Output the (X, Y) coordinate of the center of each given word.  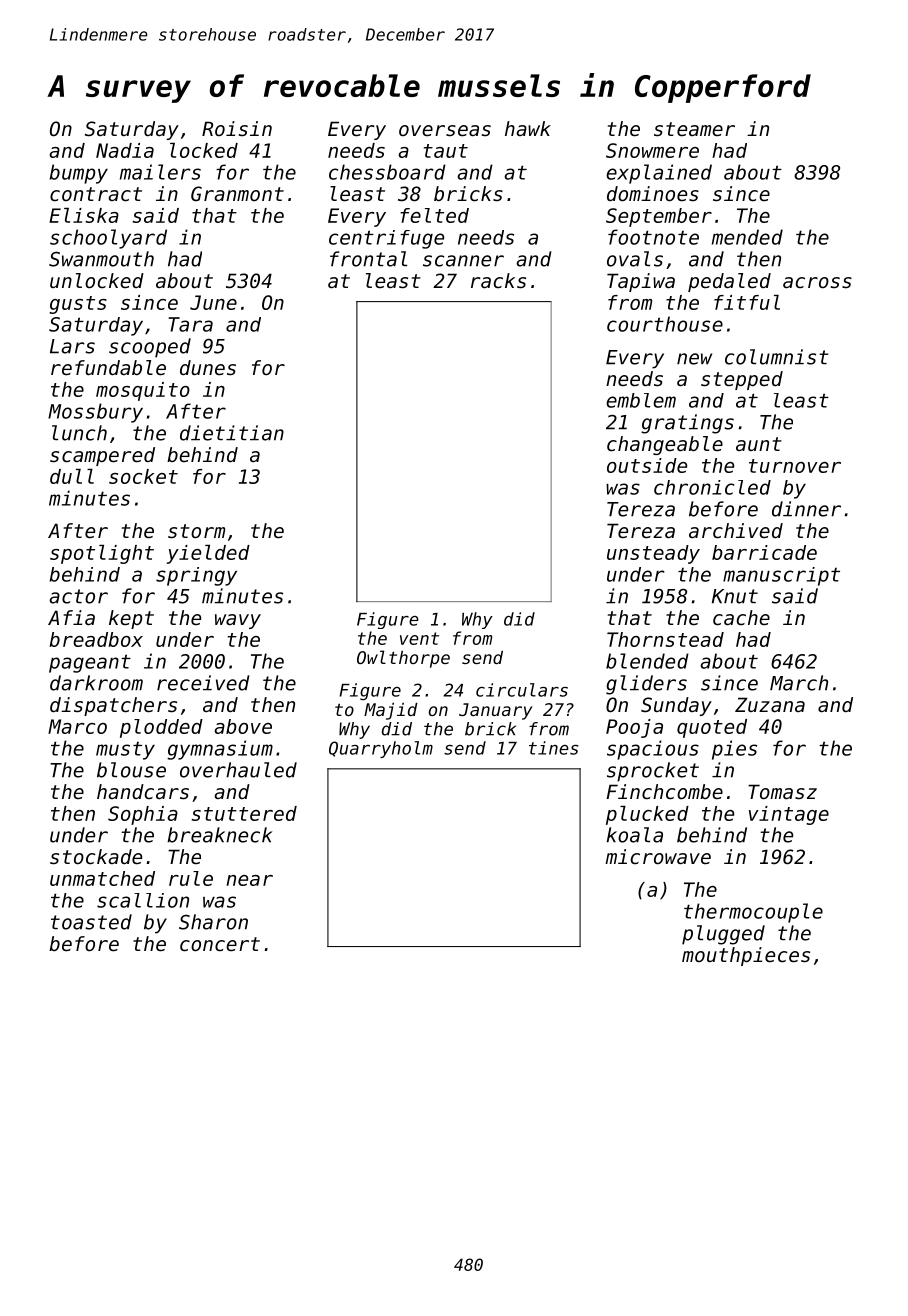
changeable (665, 445)
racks (498, 281)
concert (220, 944)
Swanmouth (101, 259)
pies (734, 750)
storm (196, 531)
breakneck (219, 835)
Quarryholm (381, 749)
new (694, 359)
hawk (528, 128)
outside (647, 465)
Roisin (237, 129)
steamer (694, 129)
